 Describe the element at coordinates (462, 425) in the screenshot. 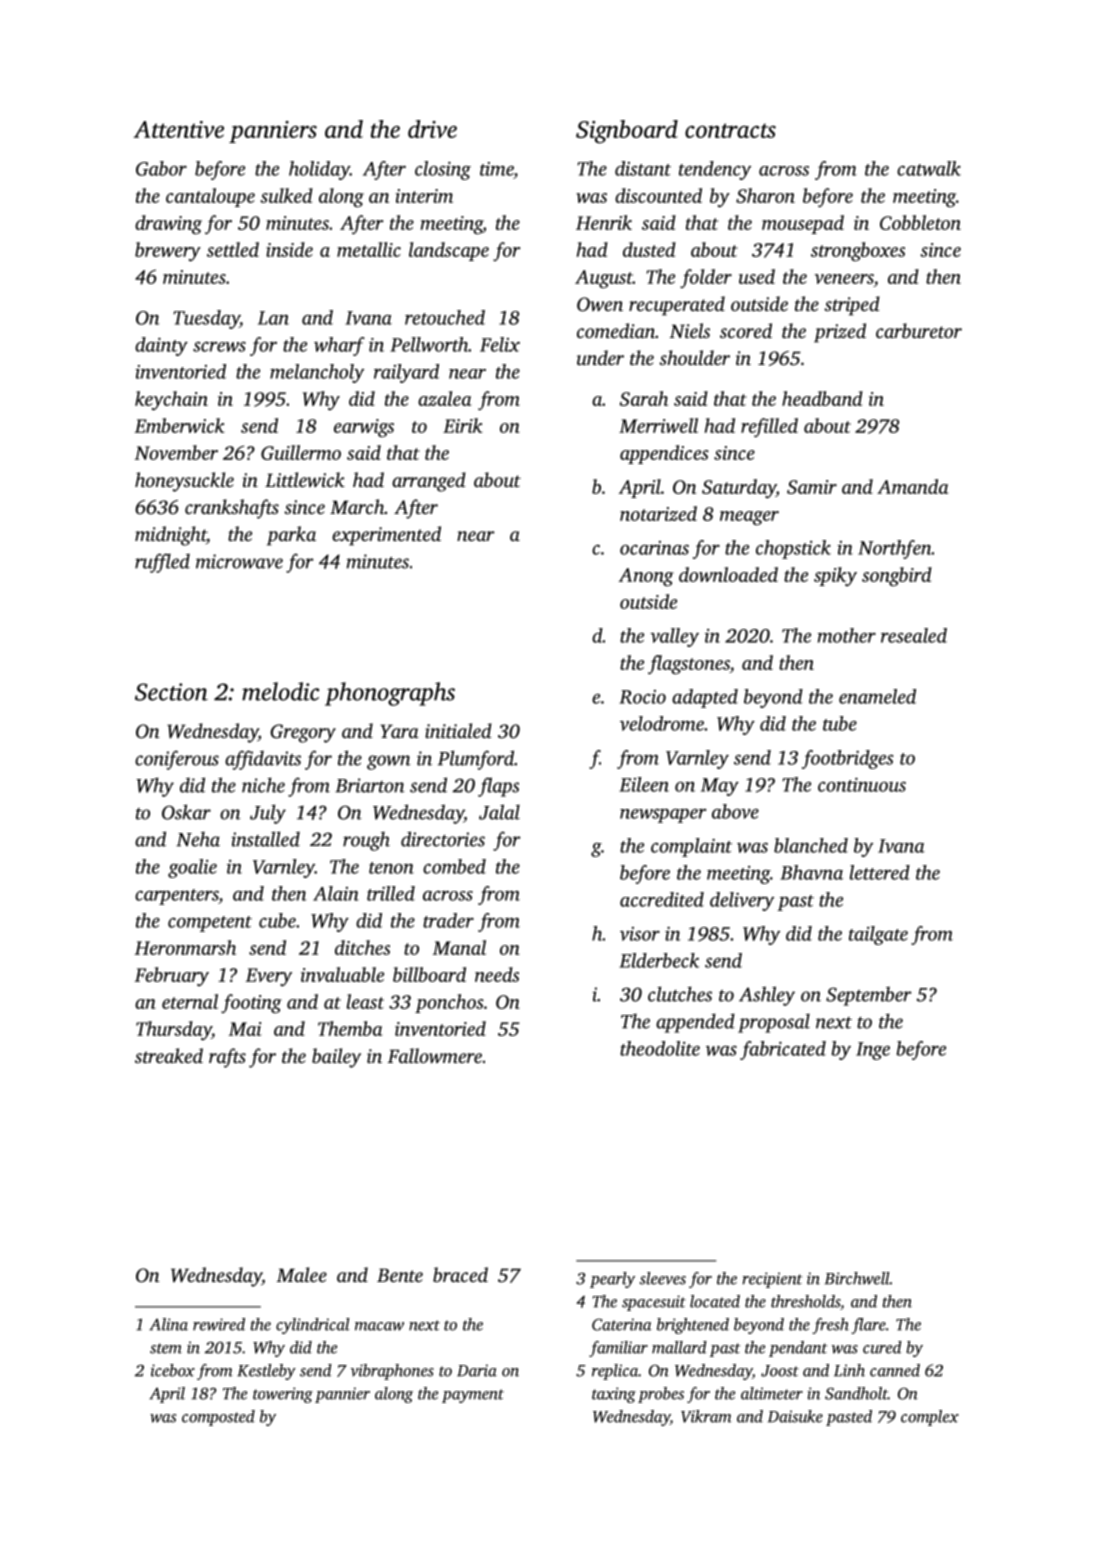

I see `Eirik` at that location.
